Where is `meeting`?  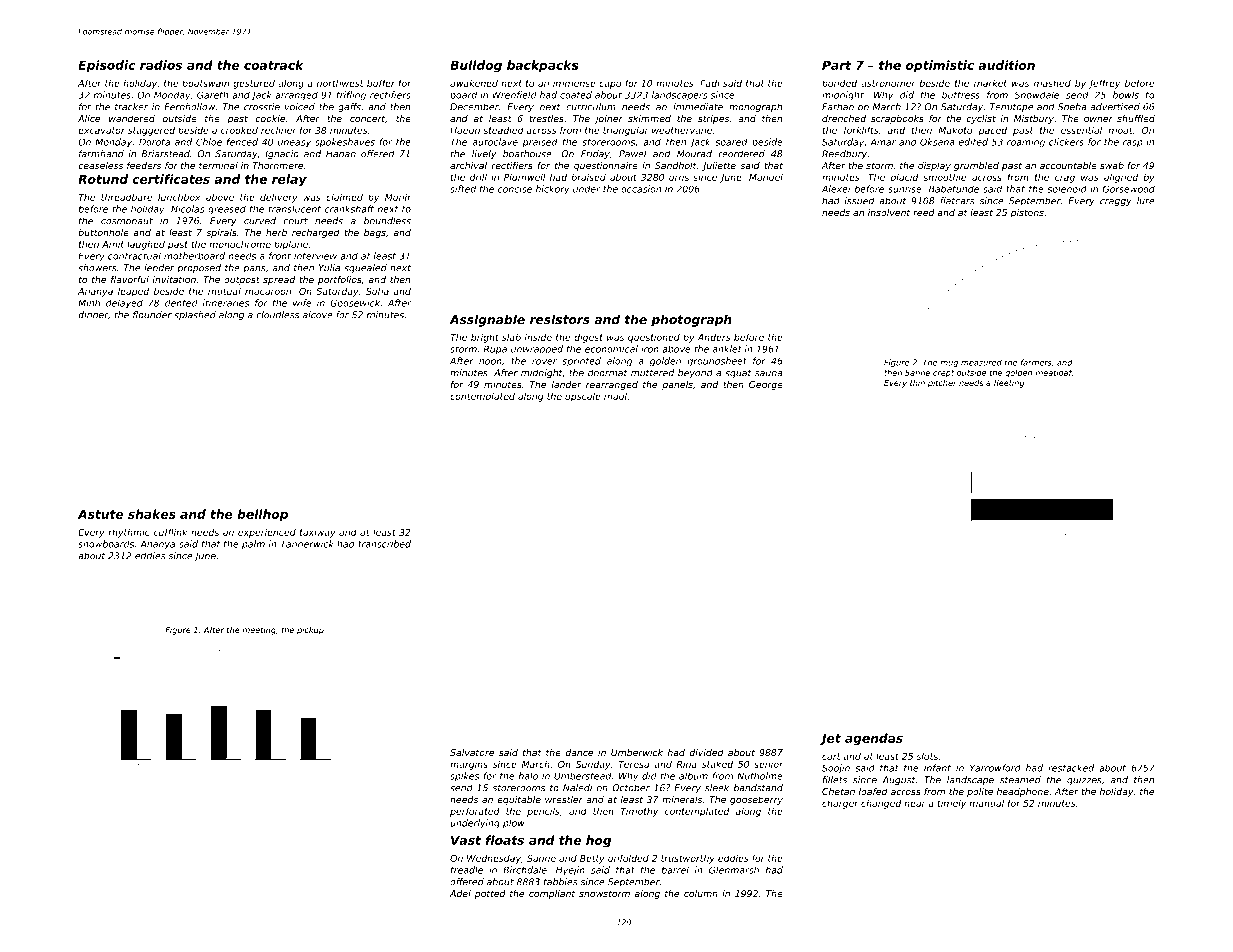
meeting is located at coordinates (259, 631).
